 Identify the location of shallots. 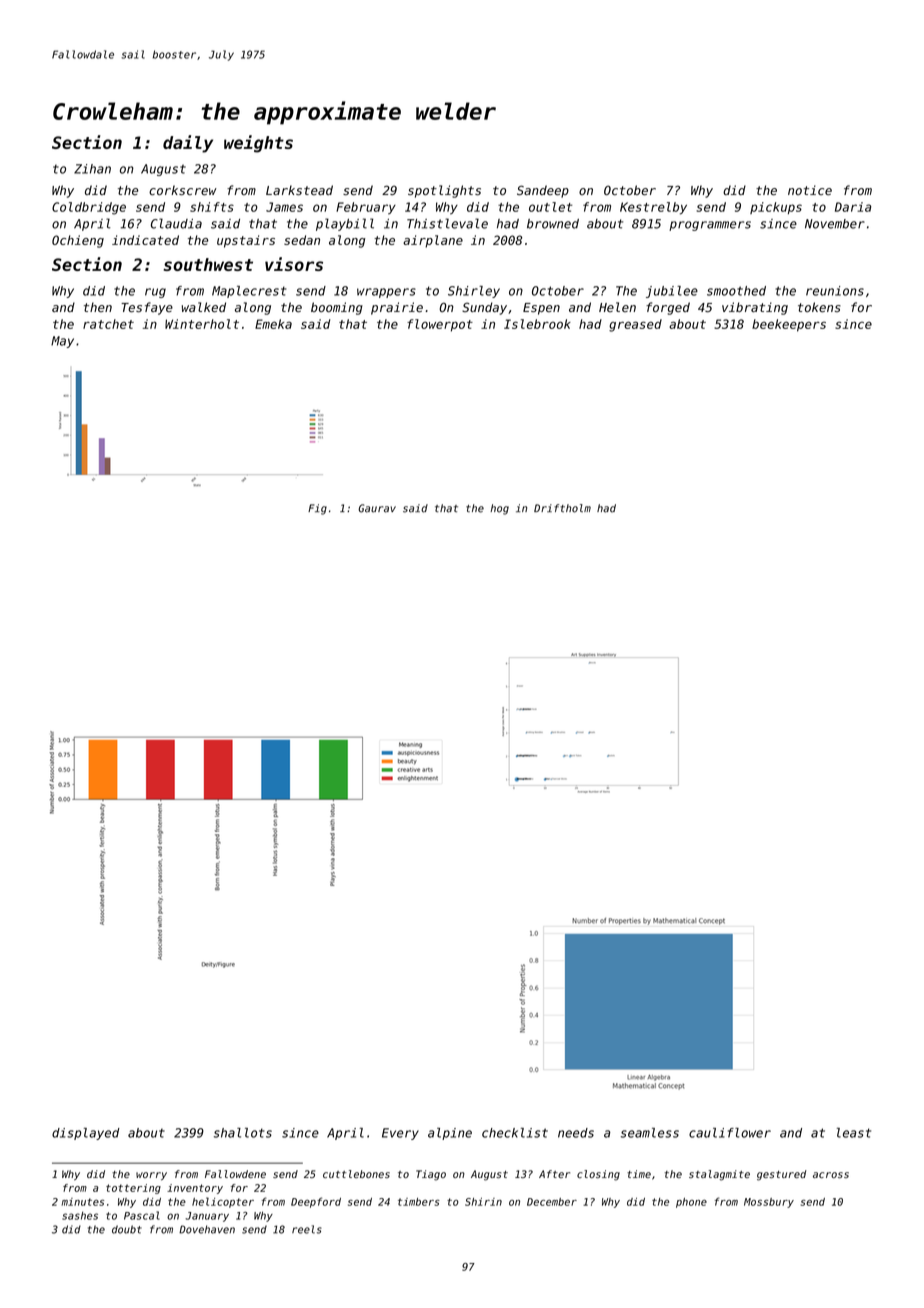
(243, 1133).
